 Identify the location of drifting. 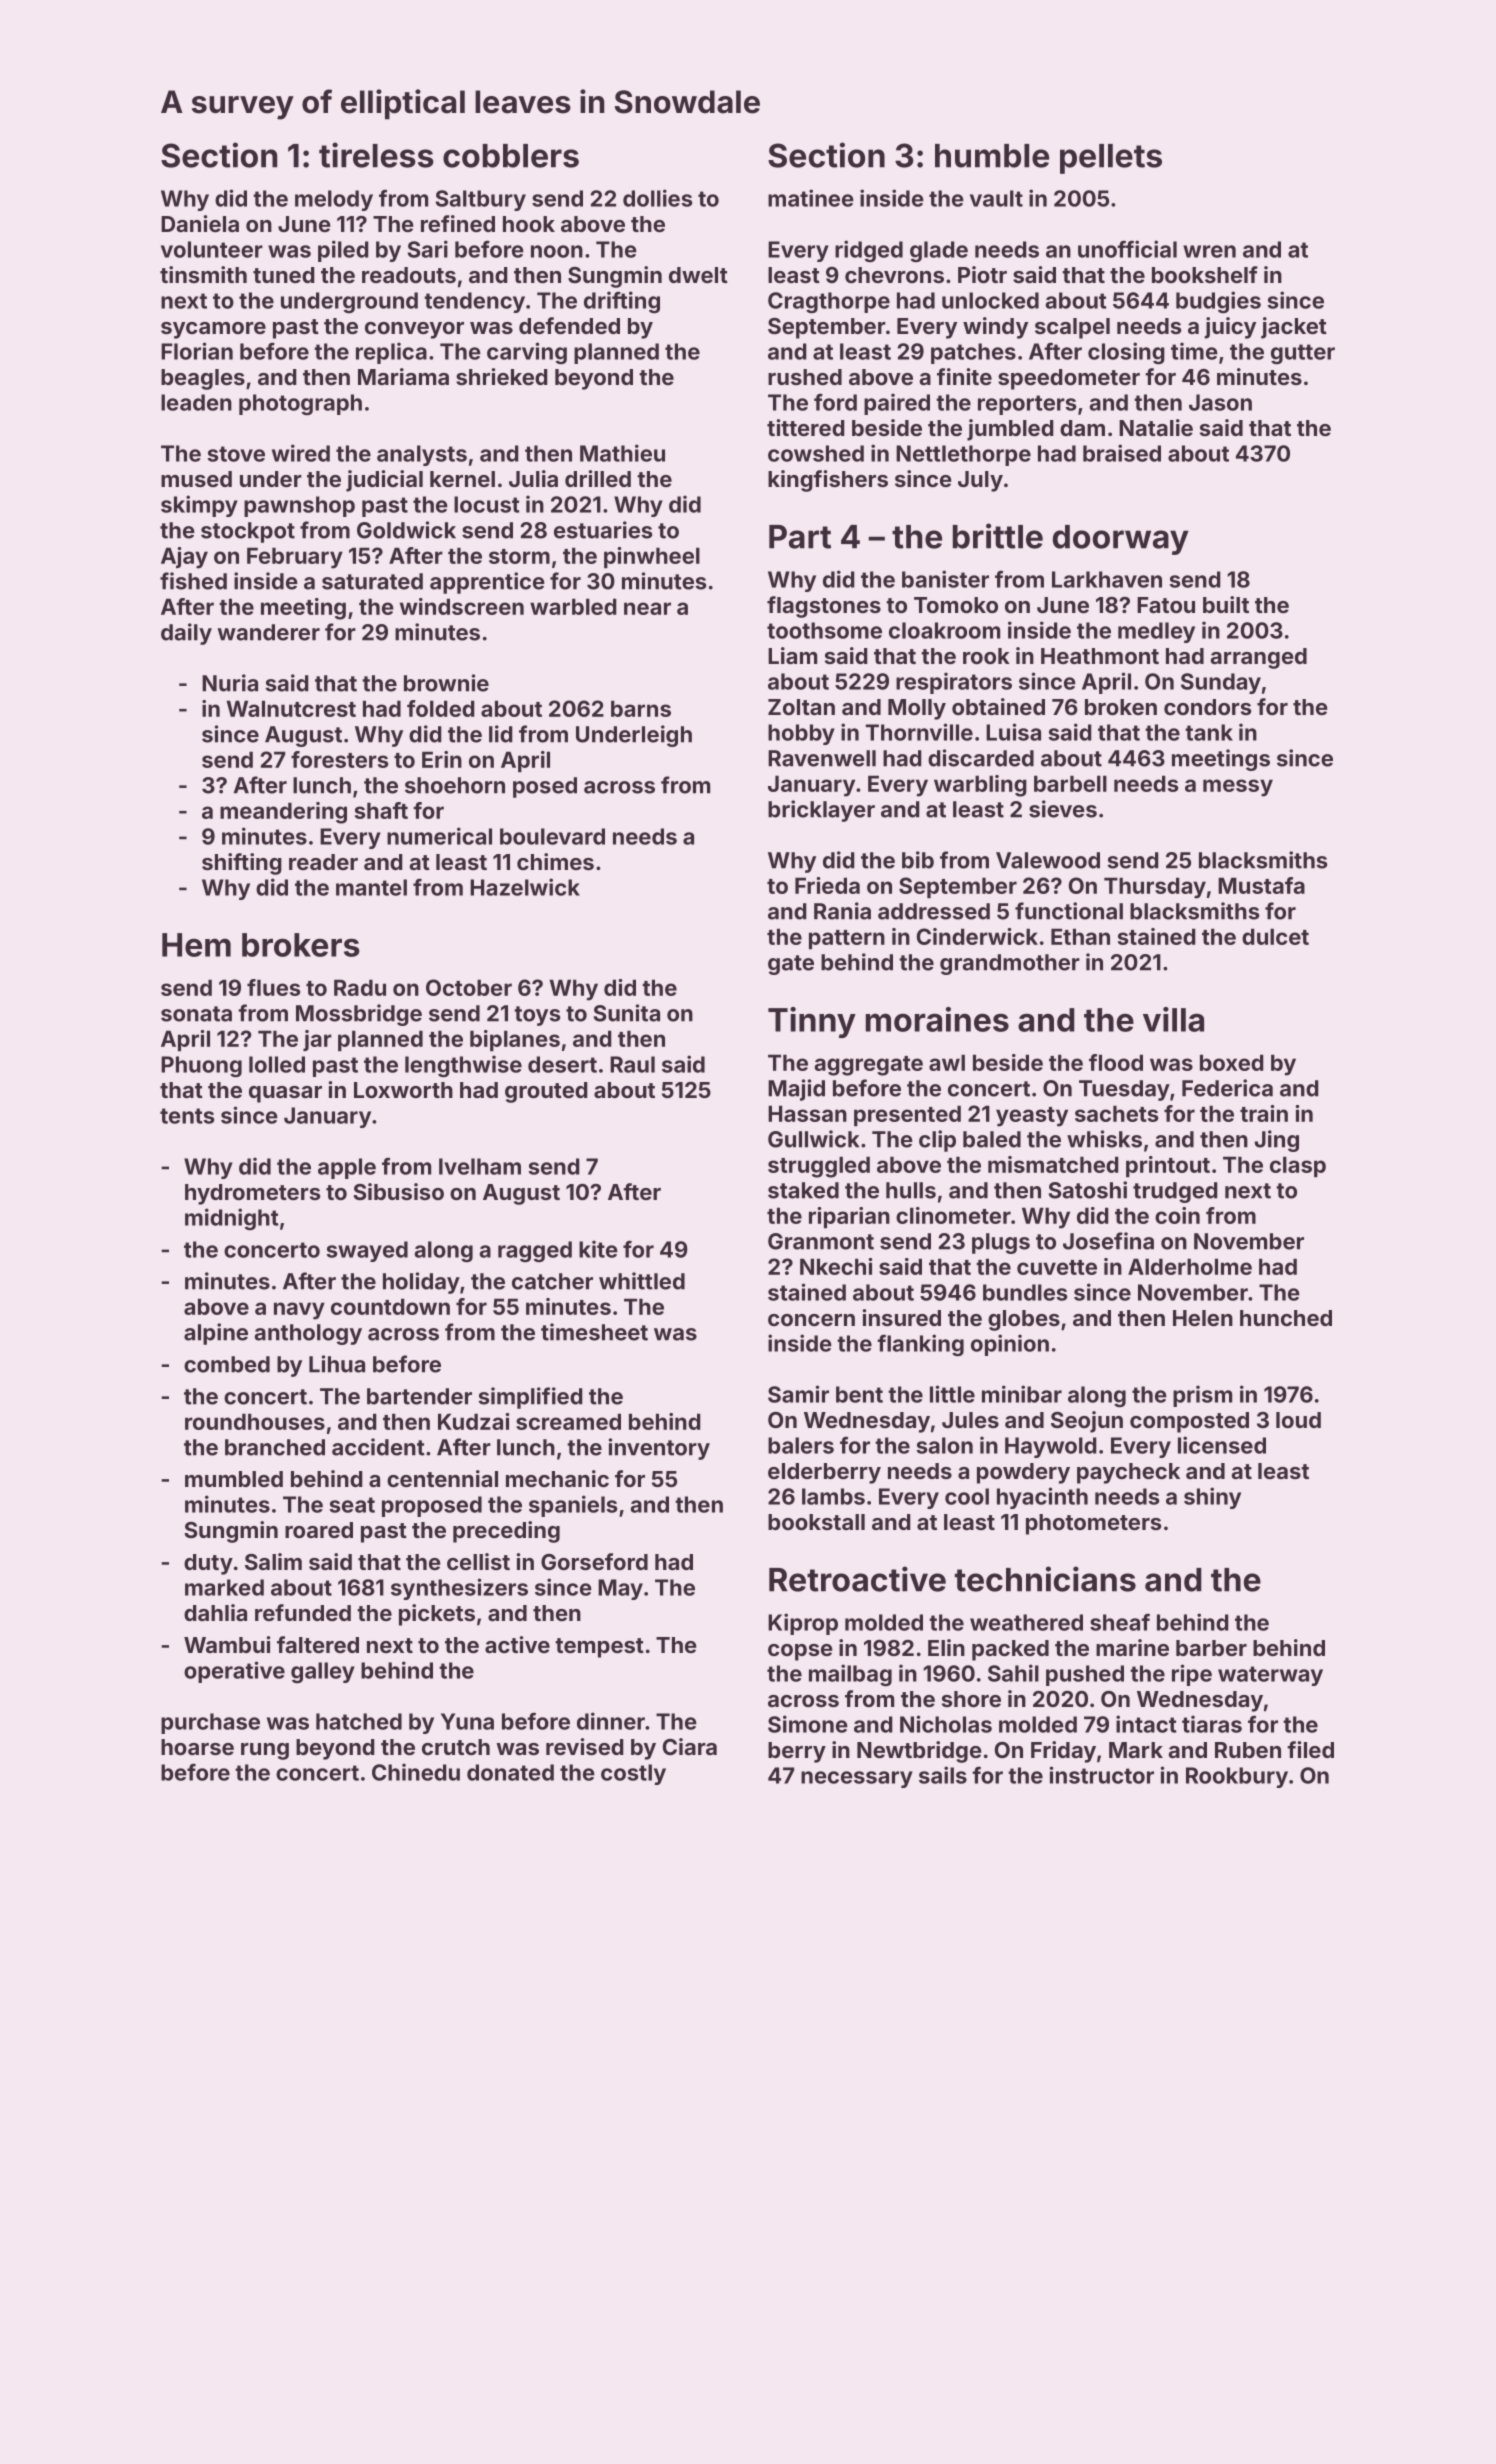
(622, 302).
